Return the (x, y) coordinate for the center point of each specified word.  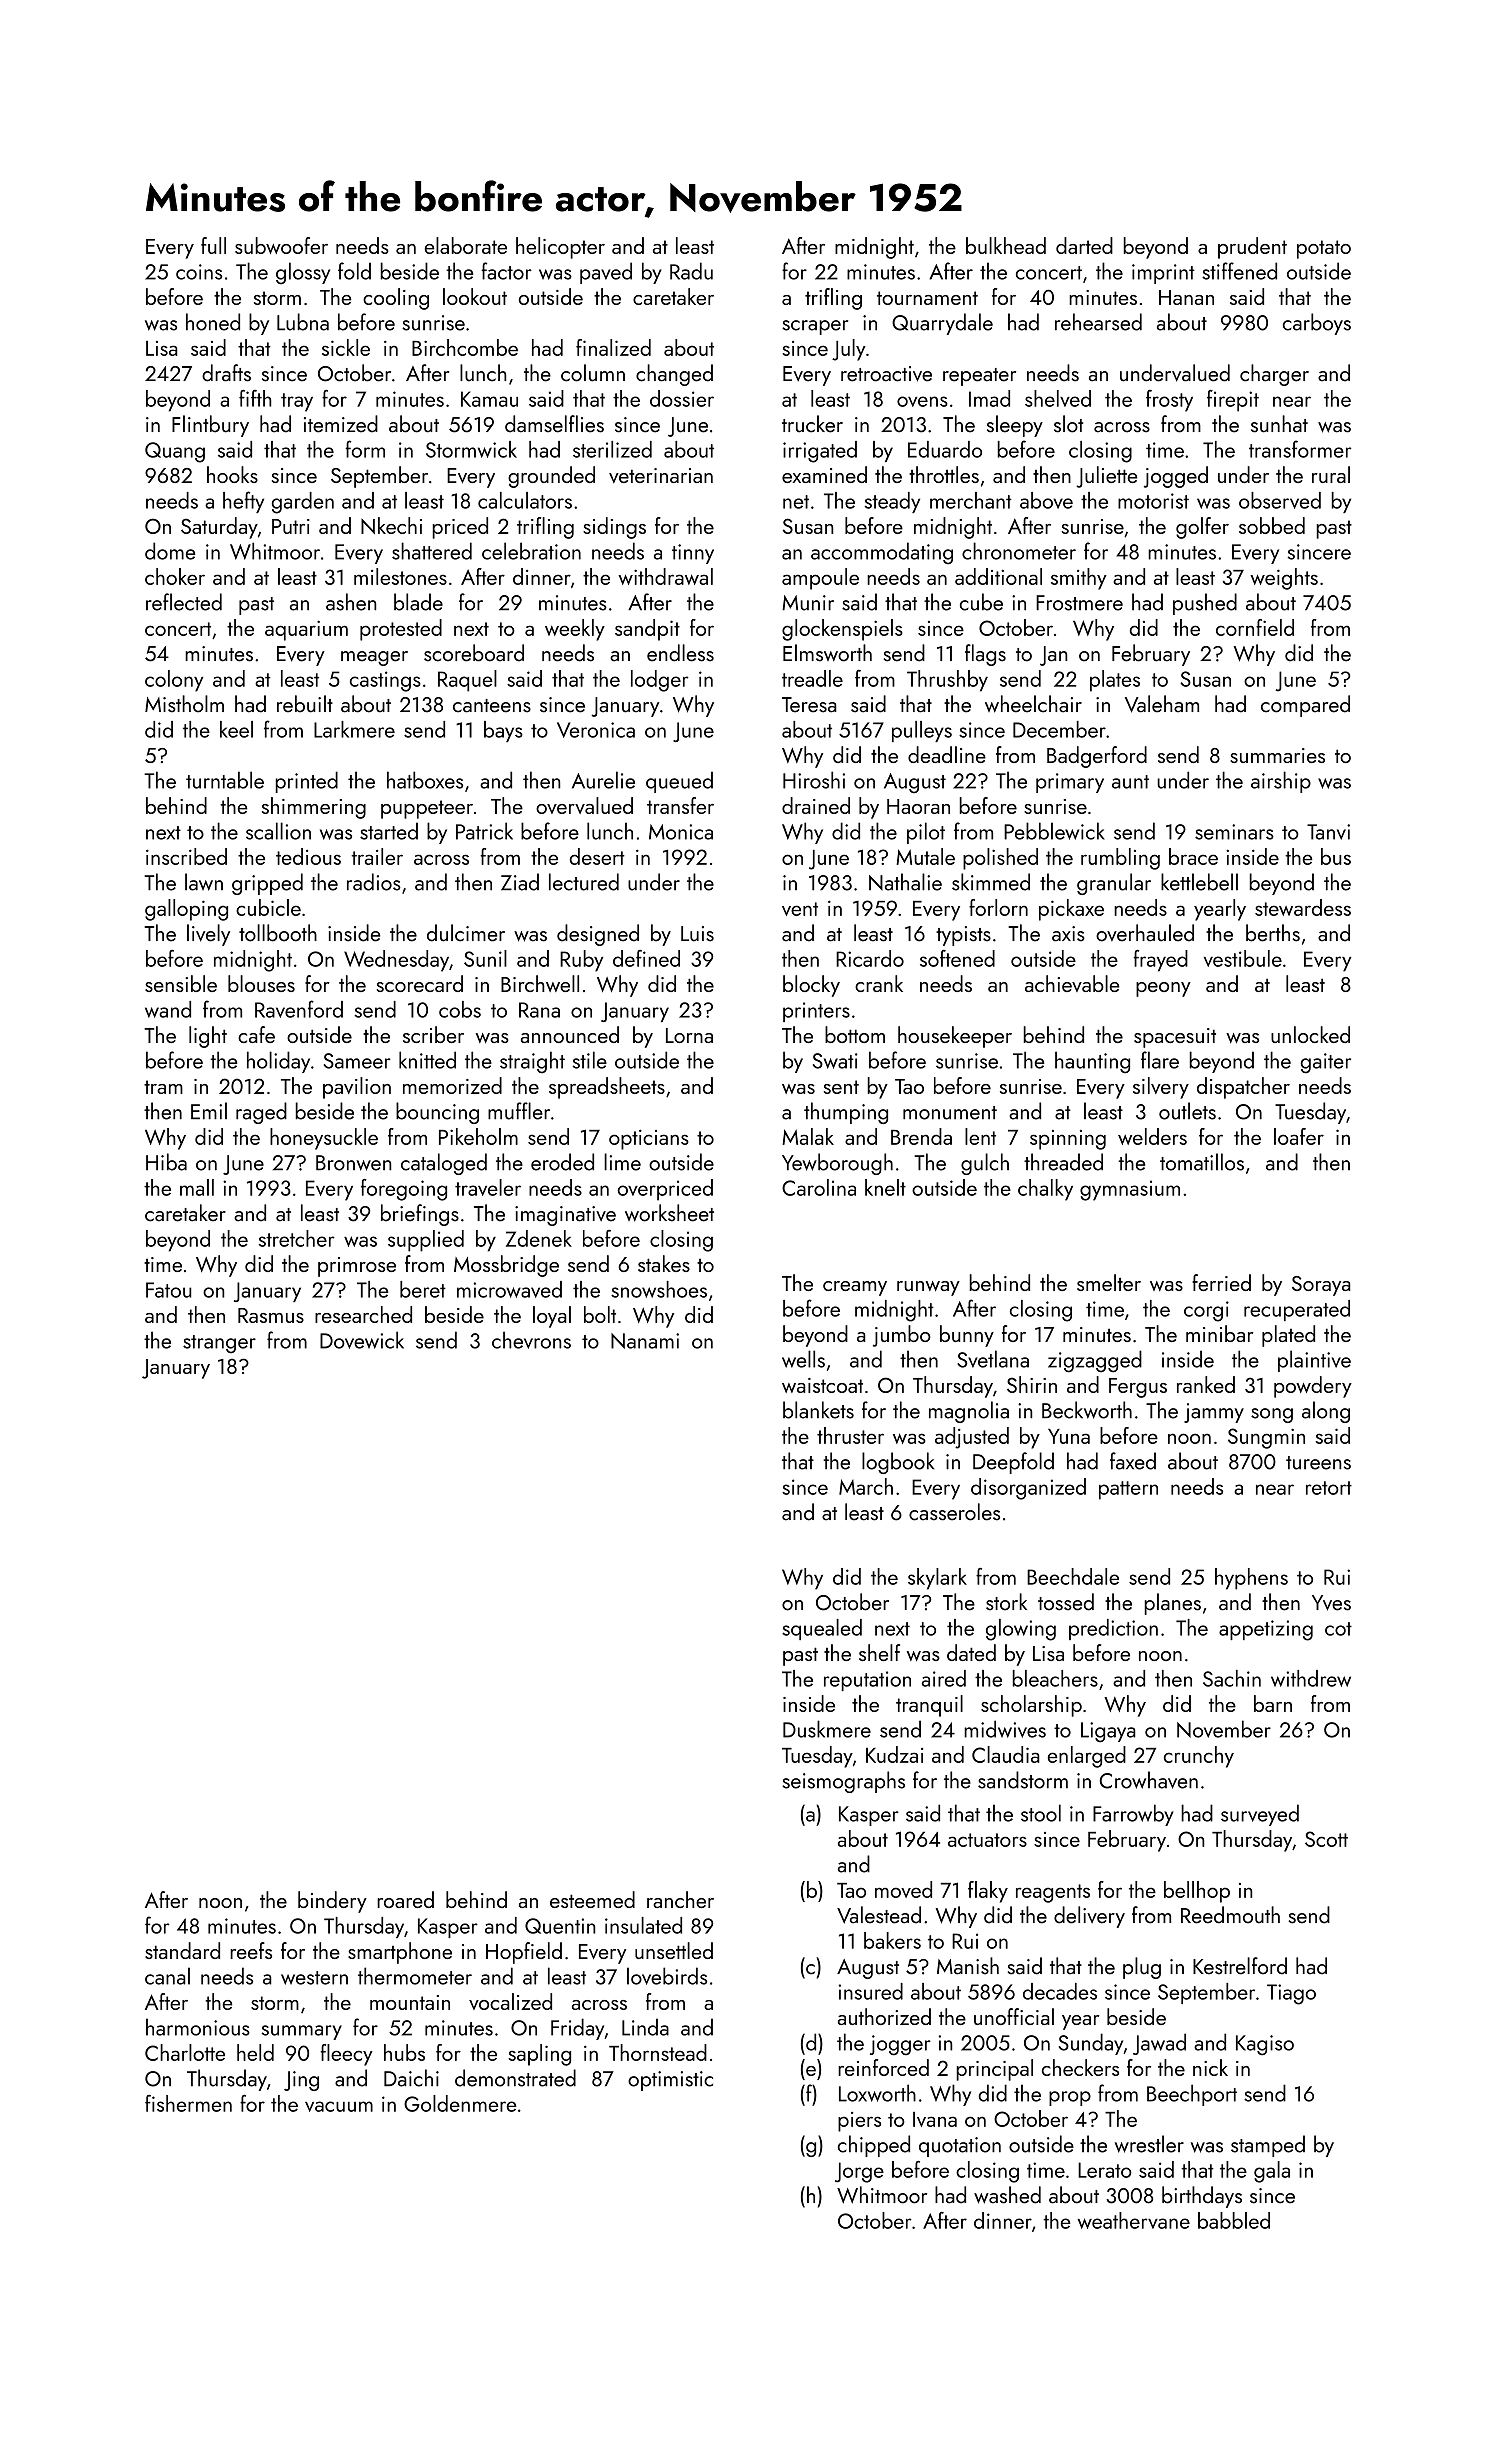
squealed (822, 1629)
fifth (255, 398)
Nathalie (905, 882)
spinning (1068, 1140)
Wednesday (396, 961)
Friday (578, 2029)
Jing (301, 2081)
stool (1041, 1813)
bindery (332, 1902)
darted (1084, 245)
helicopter (560, 248)
